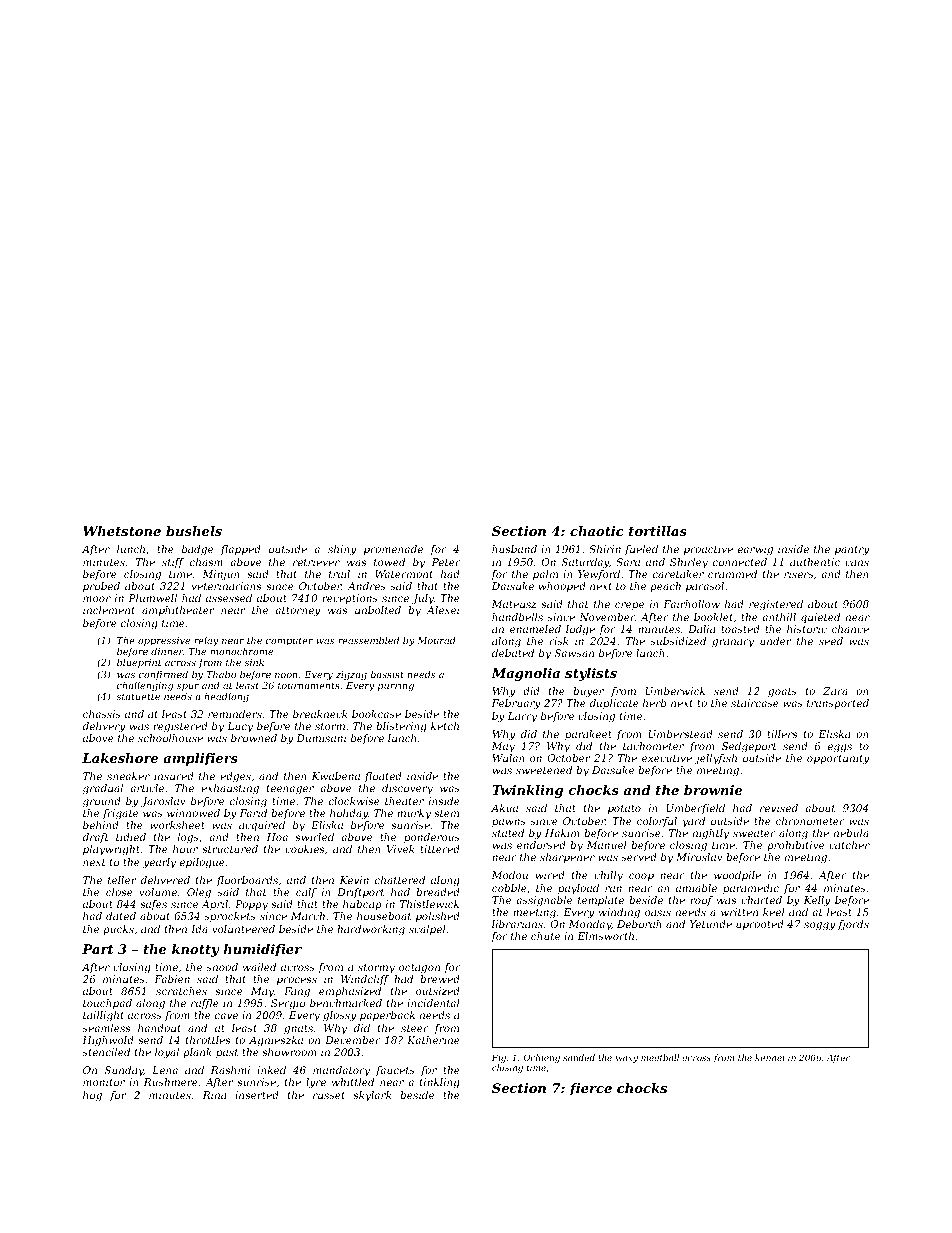 The image size is (952, 1233). I want to click on yearly, so click(159, 863).
